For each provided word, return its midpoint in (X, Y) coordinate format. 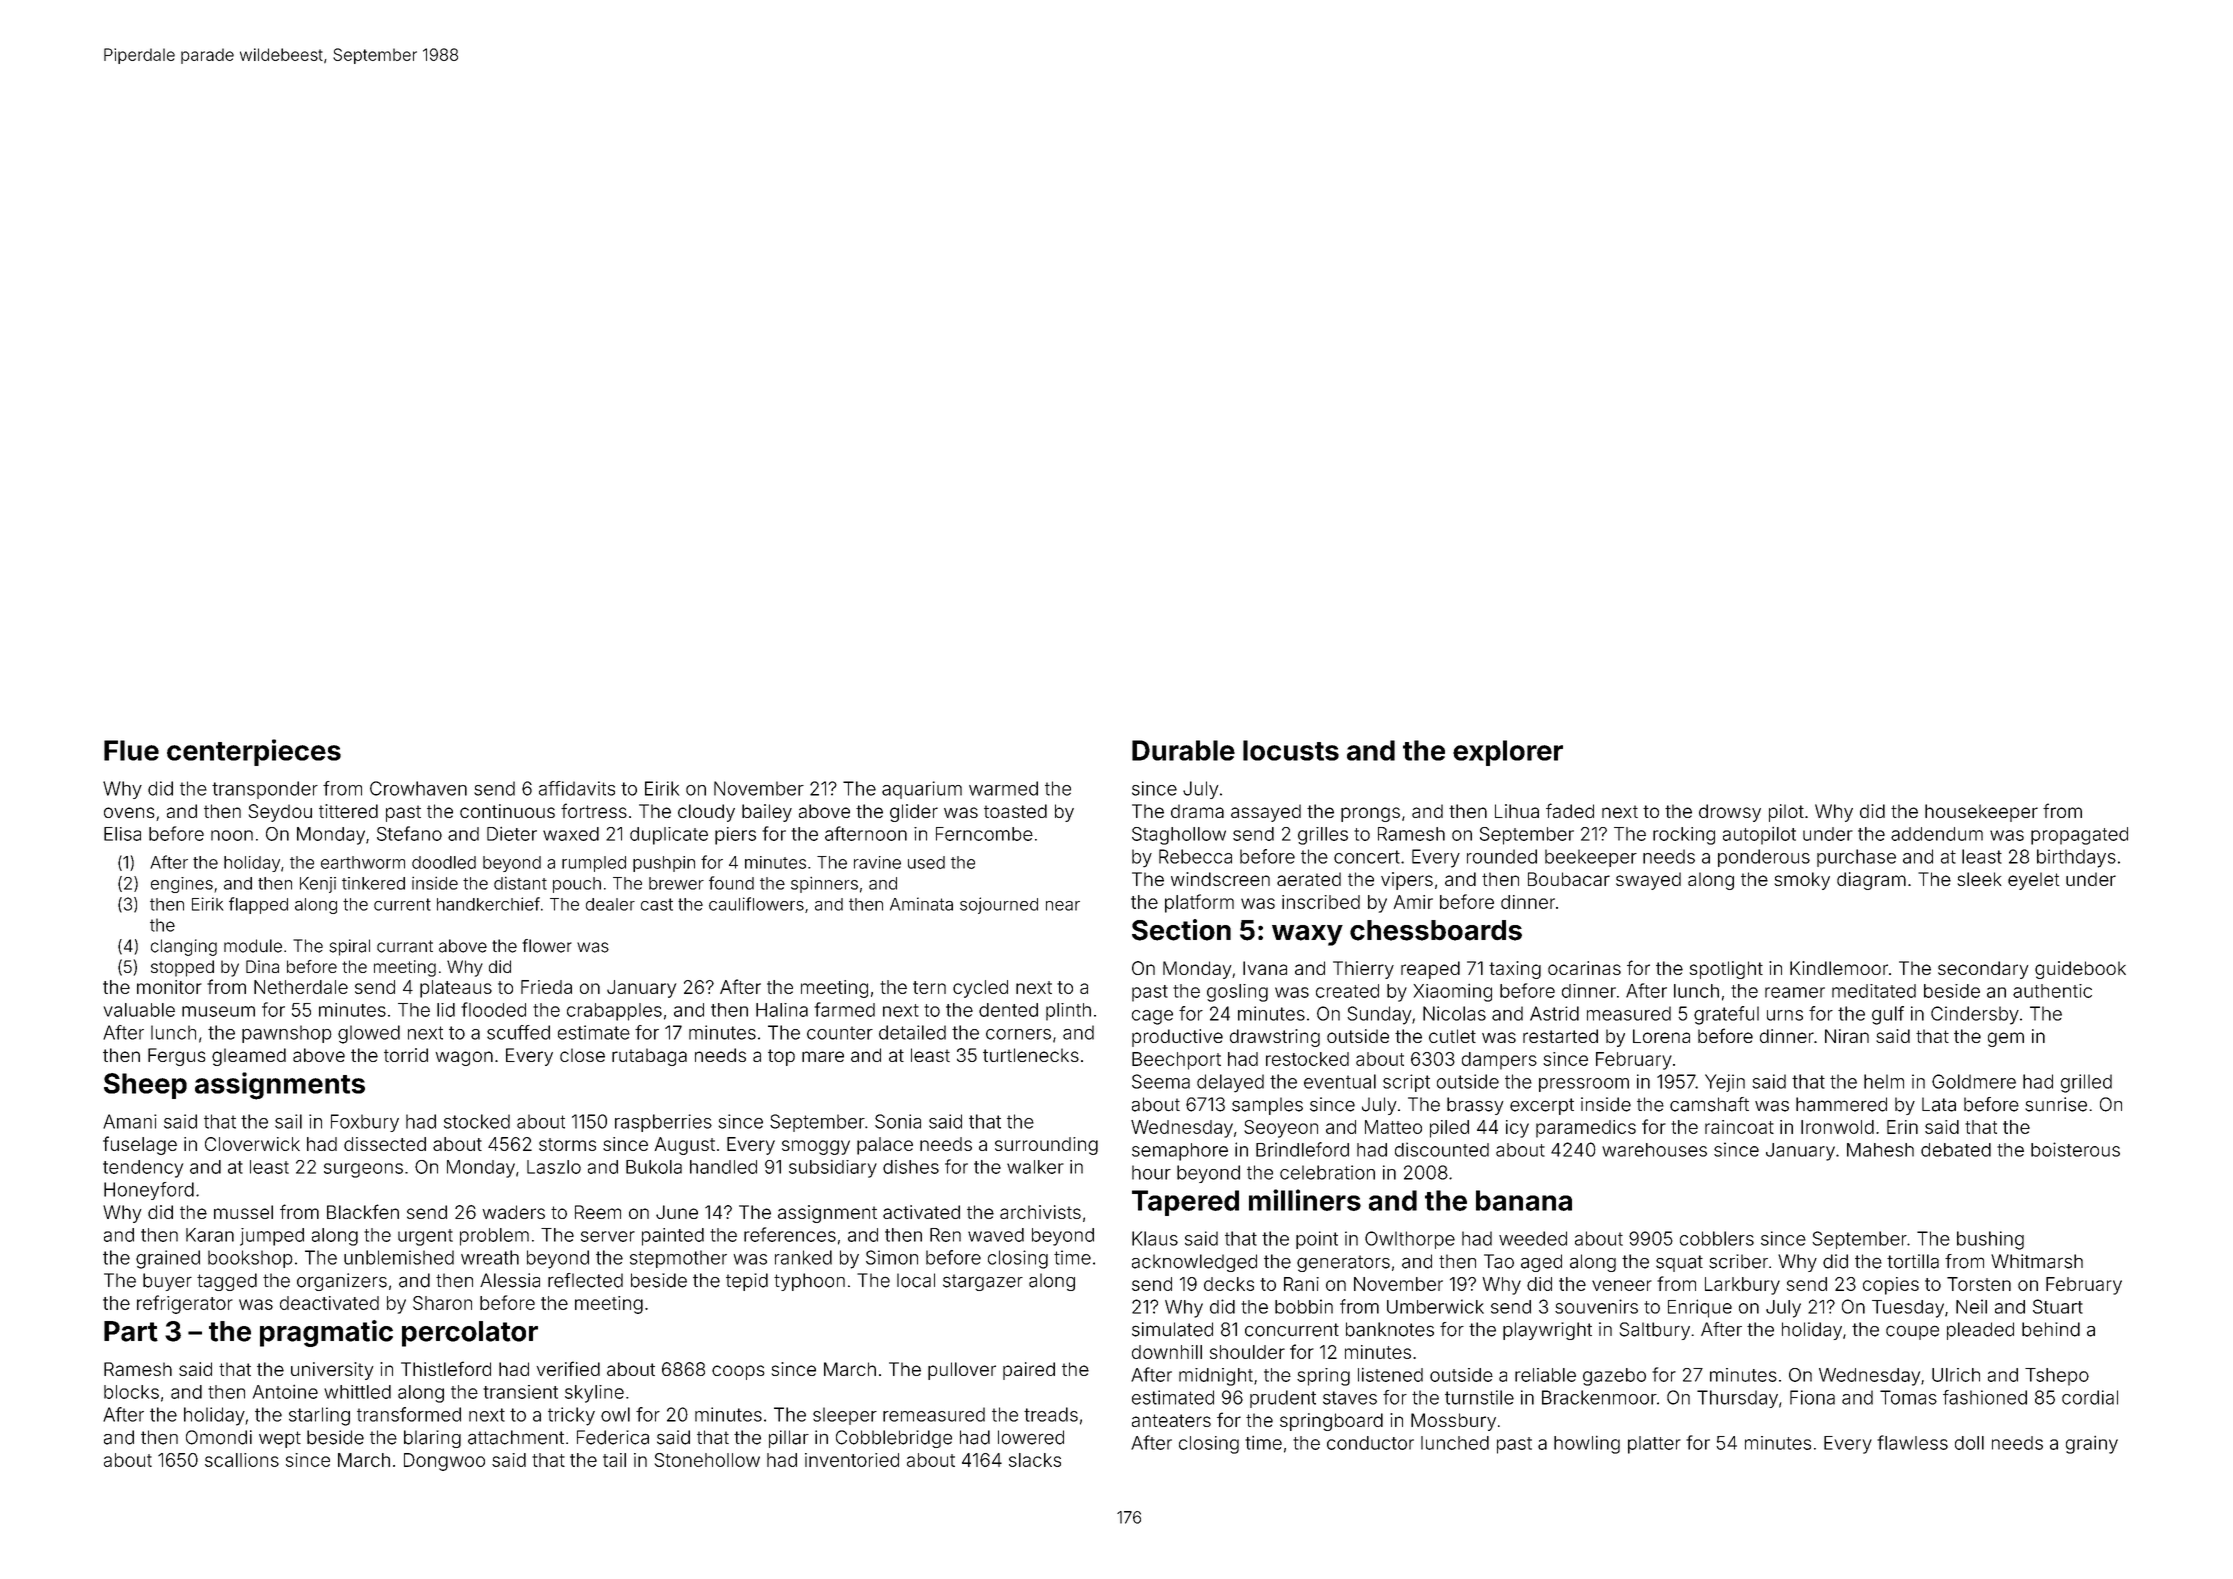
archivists (1040, 1212)
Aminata (921, 904)
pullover (962, 1371)
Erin (1902, 1127)
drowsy (1730, 813)
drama (1197, 811)
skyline (594, 1394)
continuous (507, 811)
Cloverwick (252, 1144)
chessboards (1436, 930)
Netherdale (301, 987)
